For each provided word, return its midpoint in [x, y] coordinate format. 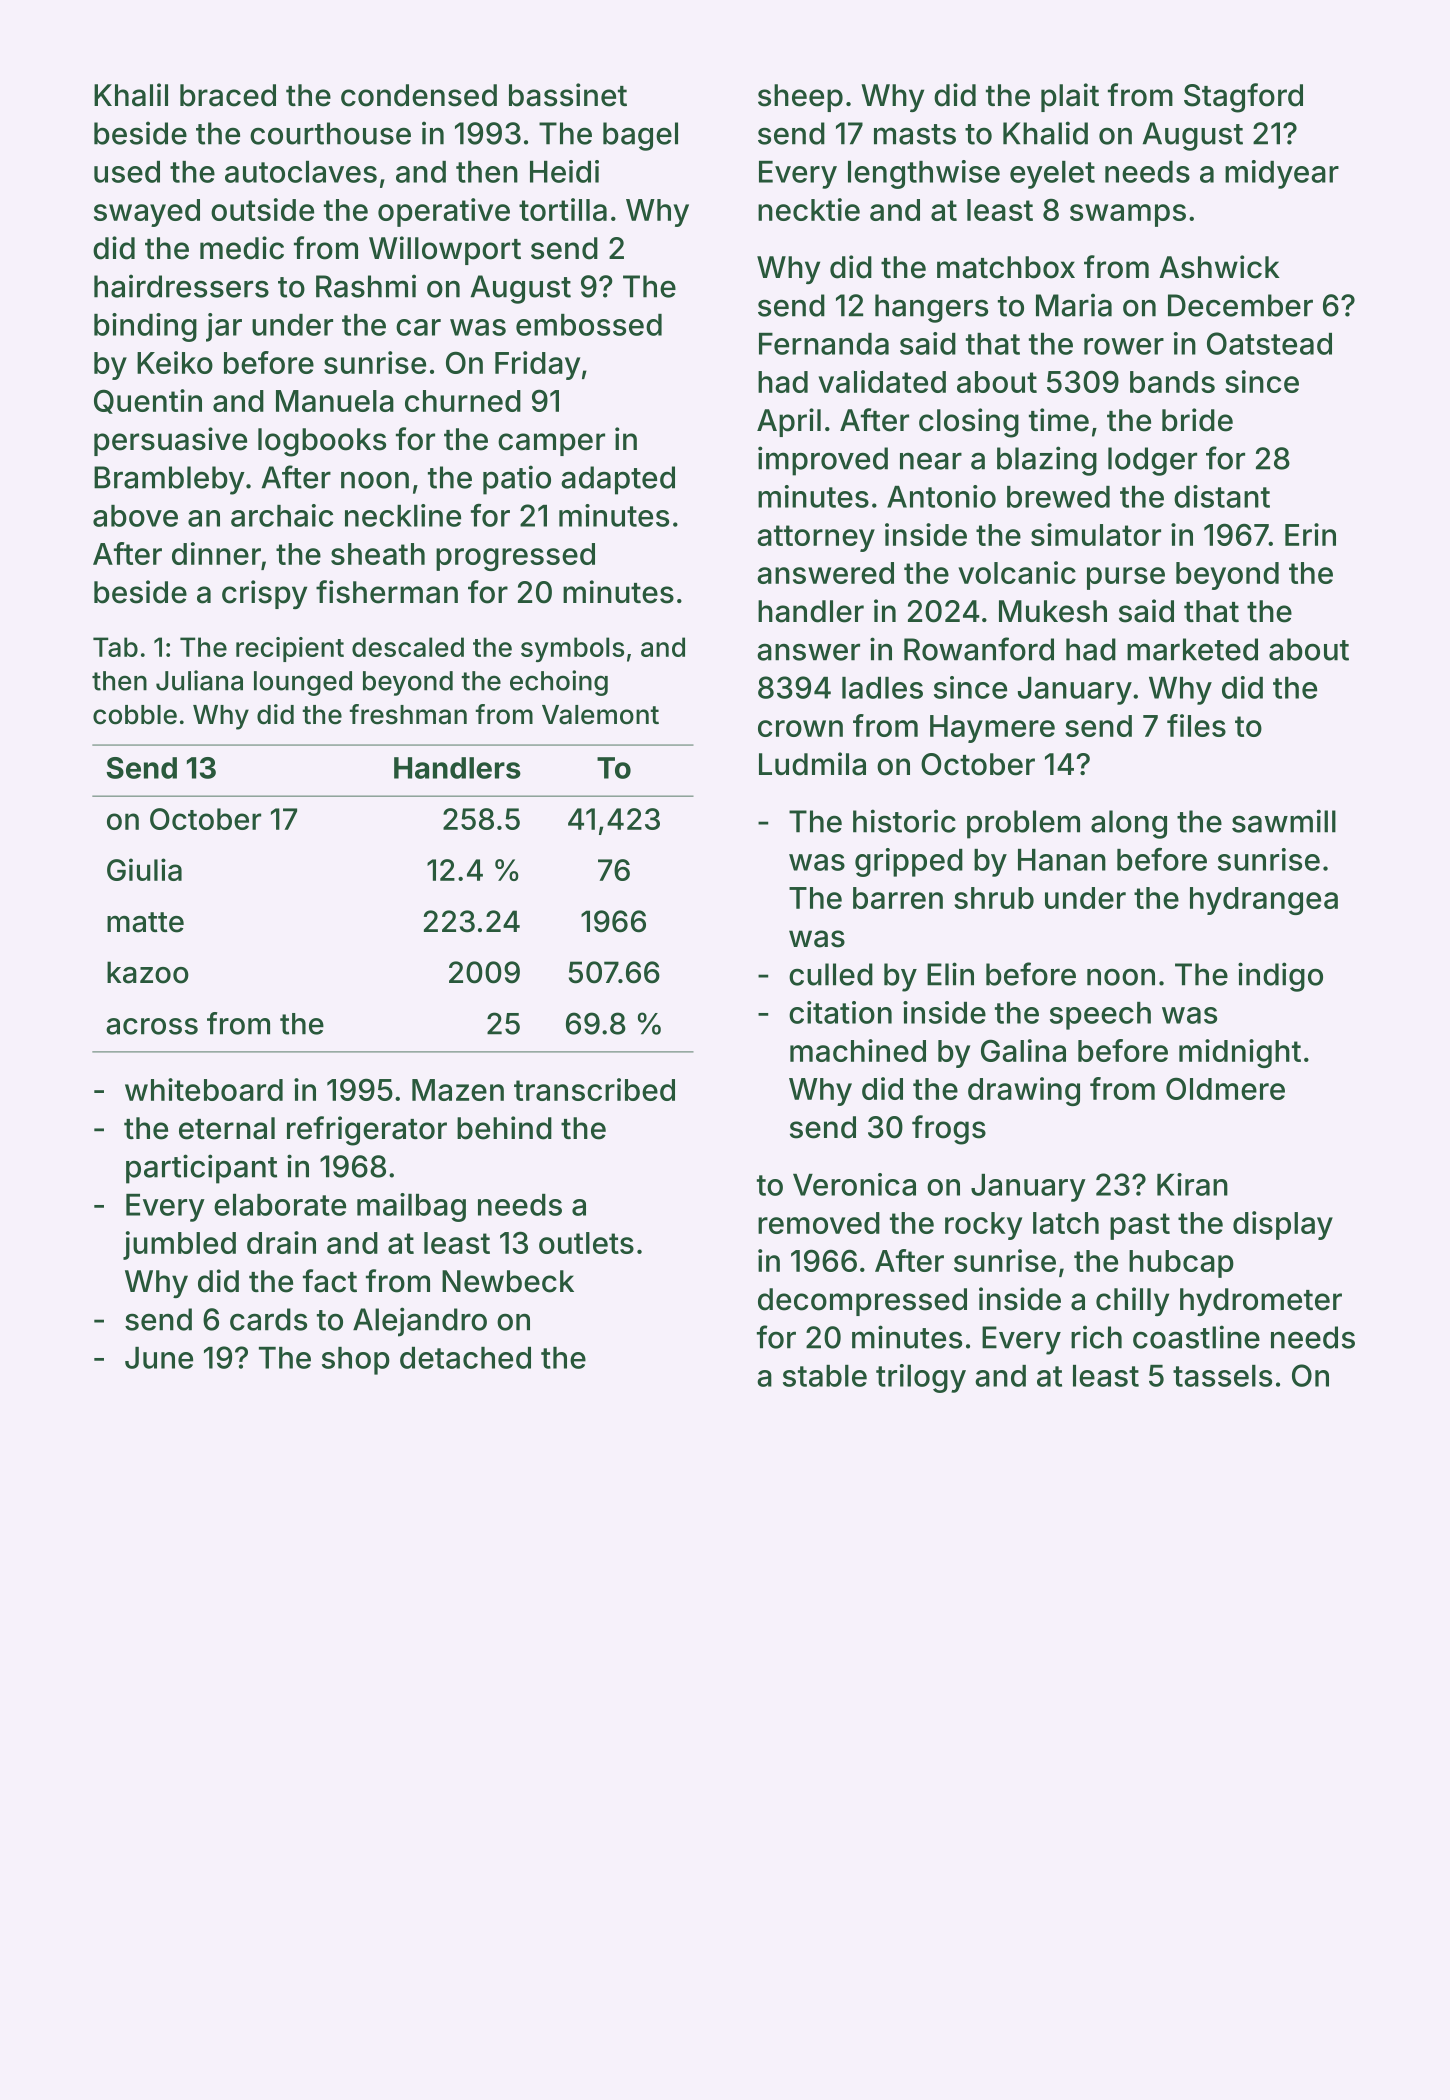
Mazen [458, 1090]
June [159, 1358]
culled [831, 974]
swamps [1128, 215]
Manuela [335, 401]
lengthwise [924, 174]
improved [823, 461]
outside [262, 209]
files [1196, 725]
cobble [135, 715]
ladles [882, 688]
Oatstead [1269, 343]
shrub [994, 898]
